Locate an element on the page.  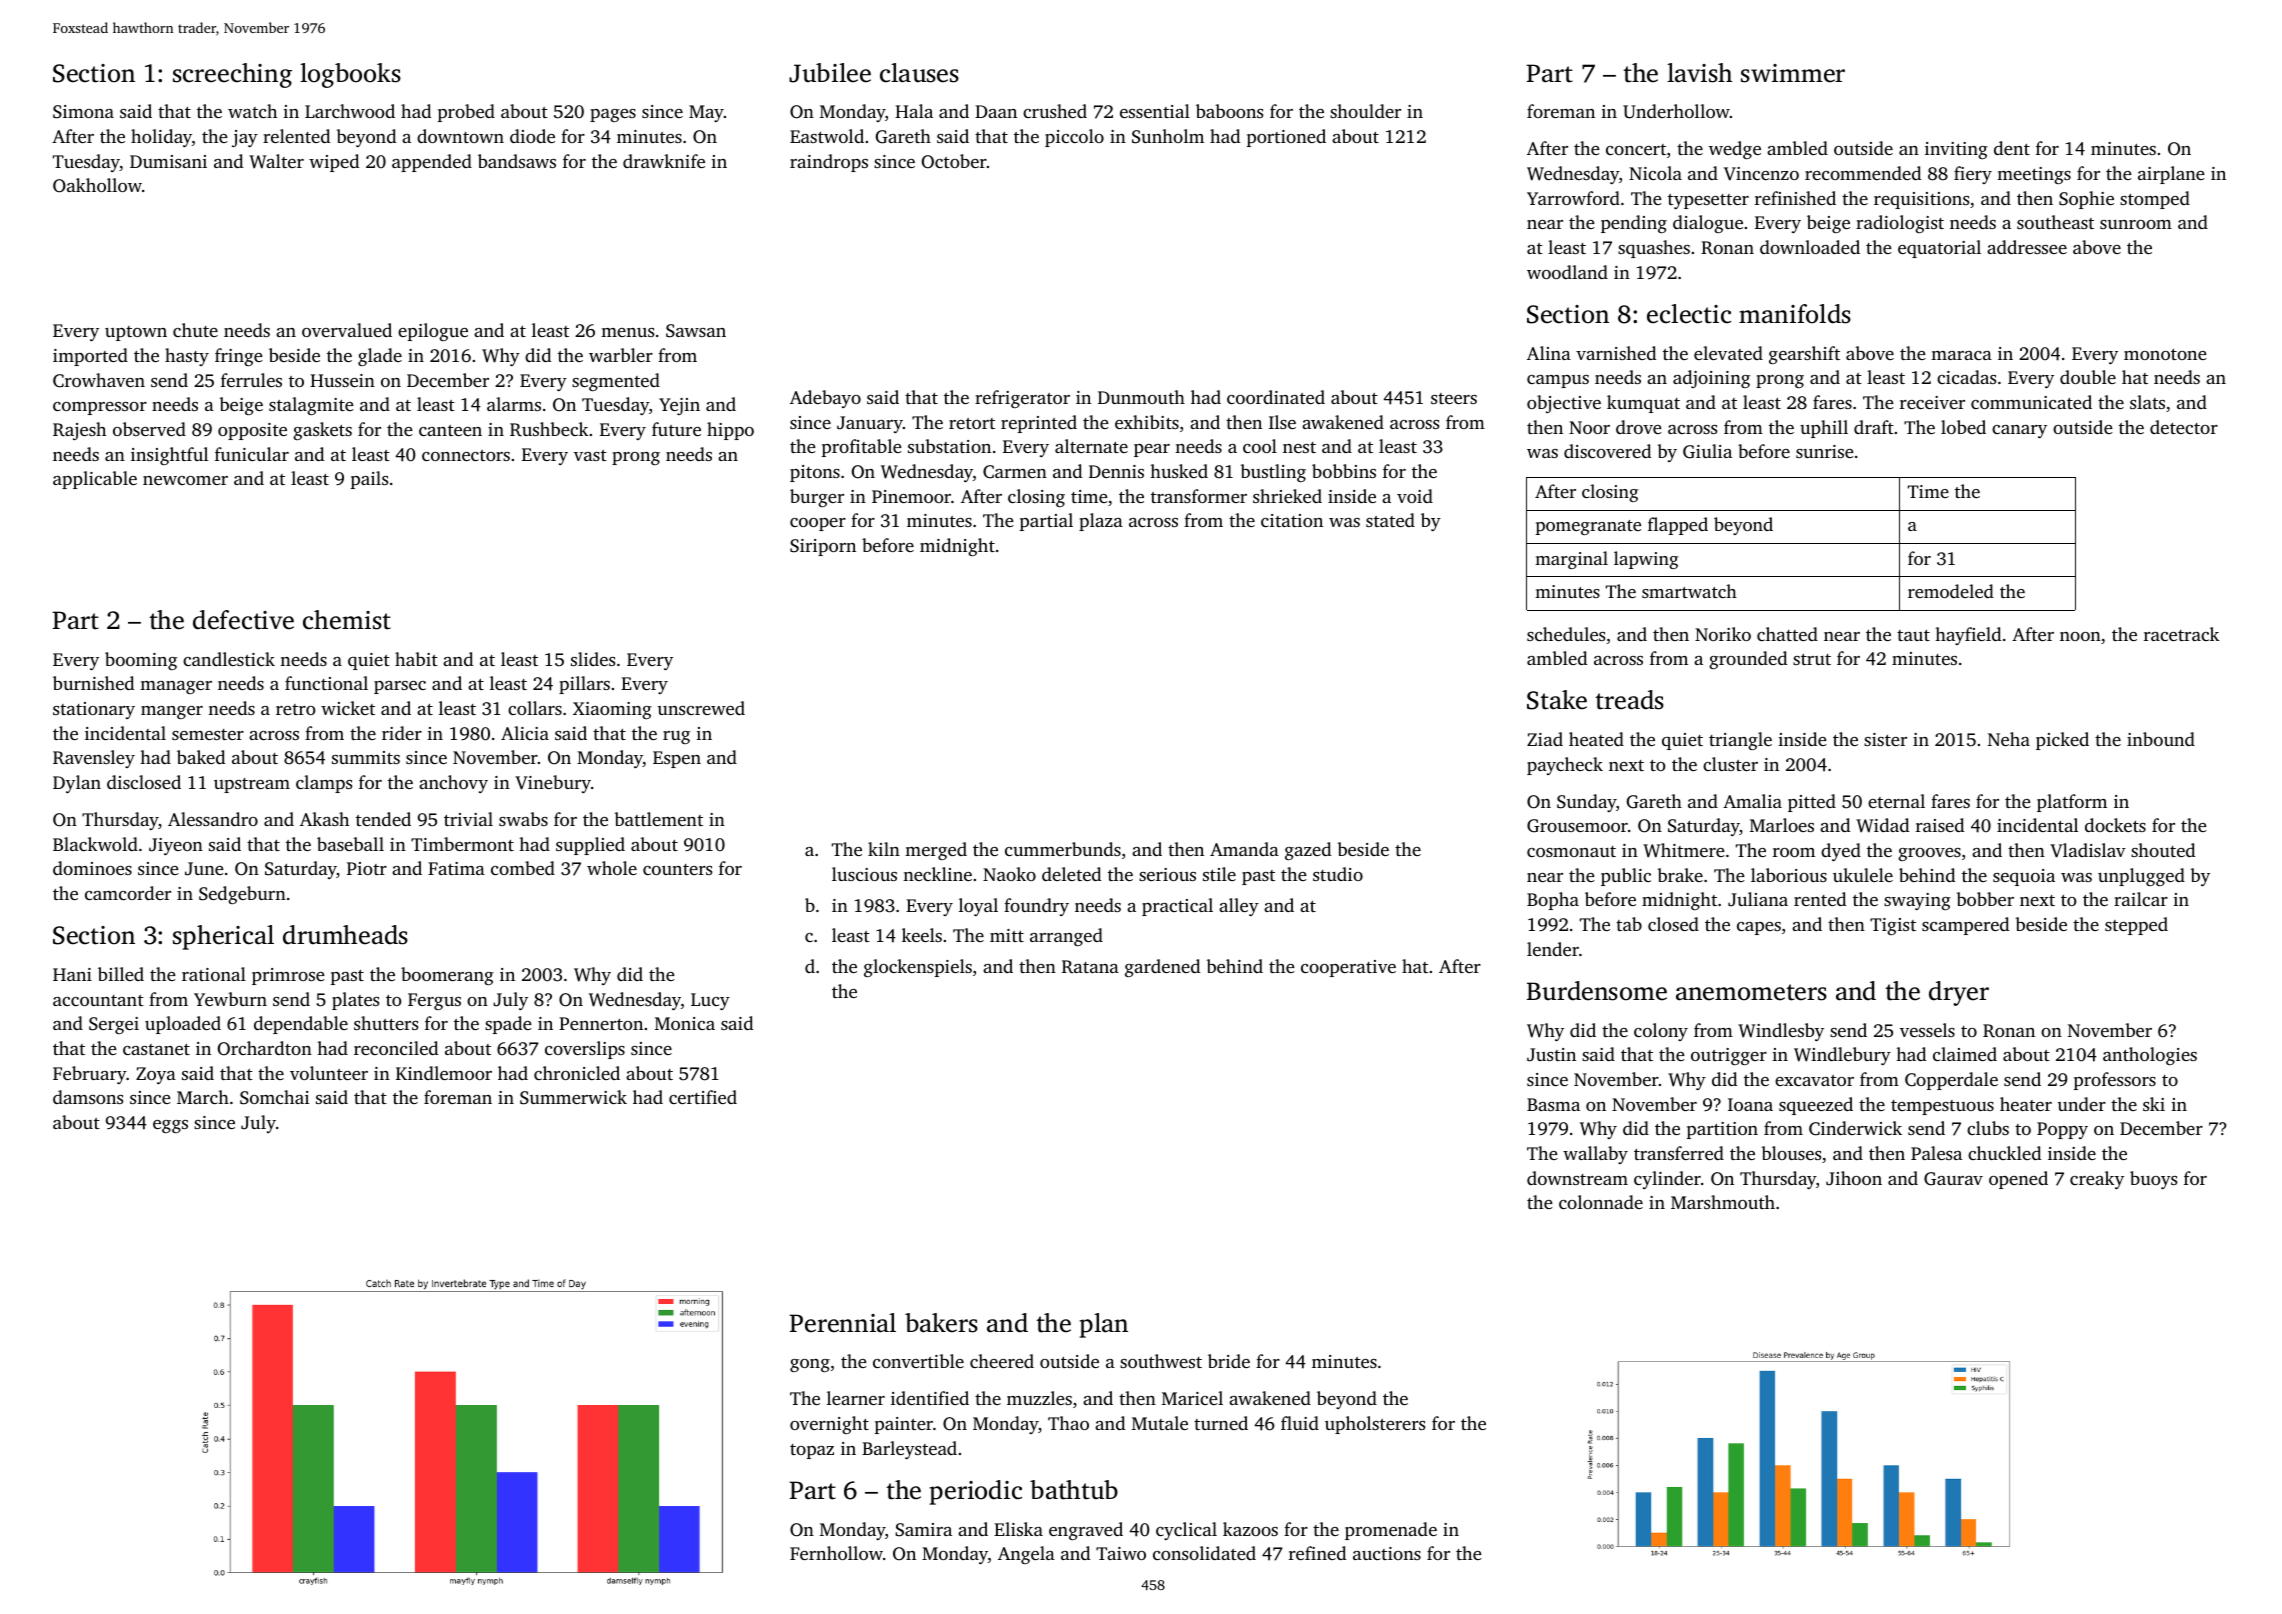
eclectic is located at coordinates (1689, 314).
